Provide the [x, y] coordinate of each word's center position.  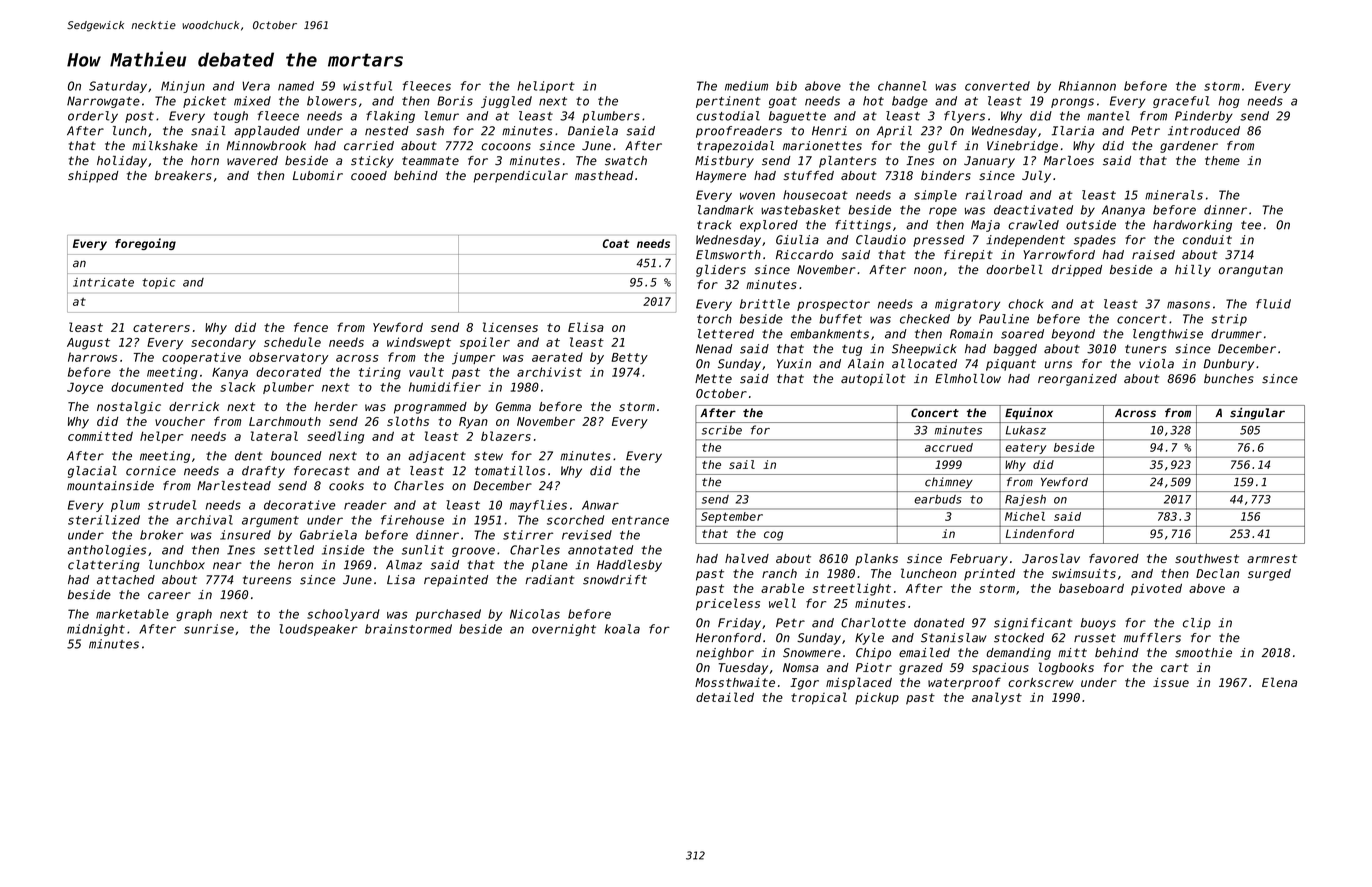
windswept [419, 343]
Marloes [1069, 161]
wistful [367, 86]
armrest [1272, 558]
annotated [600, 550]
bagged [1015, 350]
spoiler [485, 343]
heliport [546, 87]
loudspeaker [319, 630]
